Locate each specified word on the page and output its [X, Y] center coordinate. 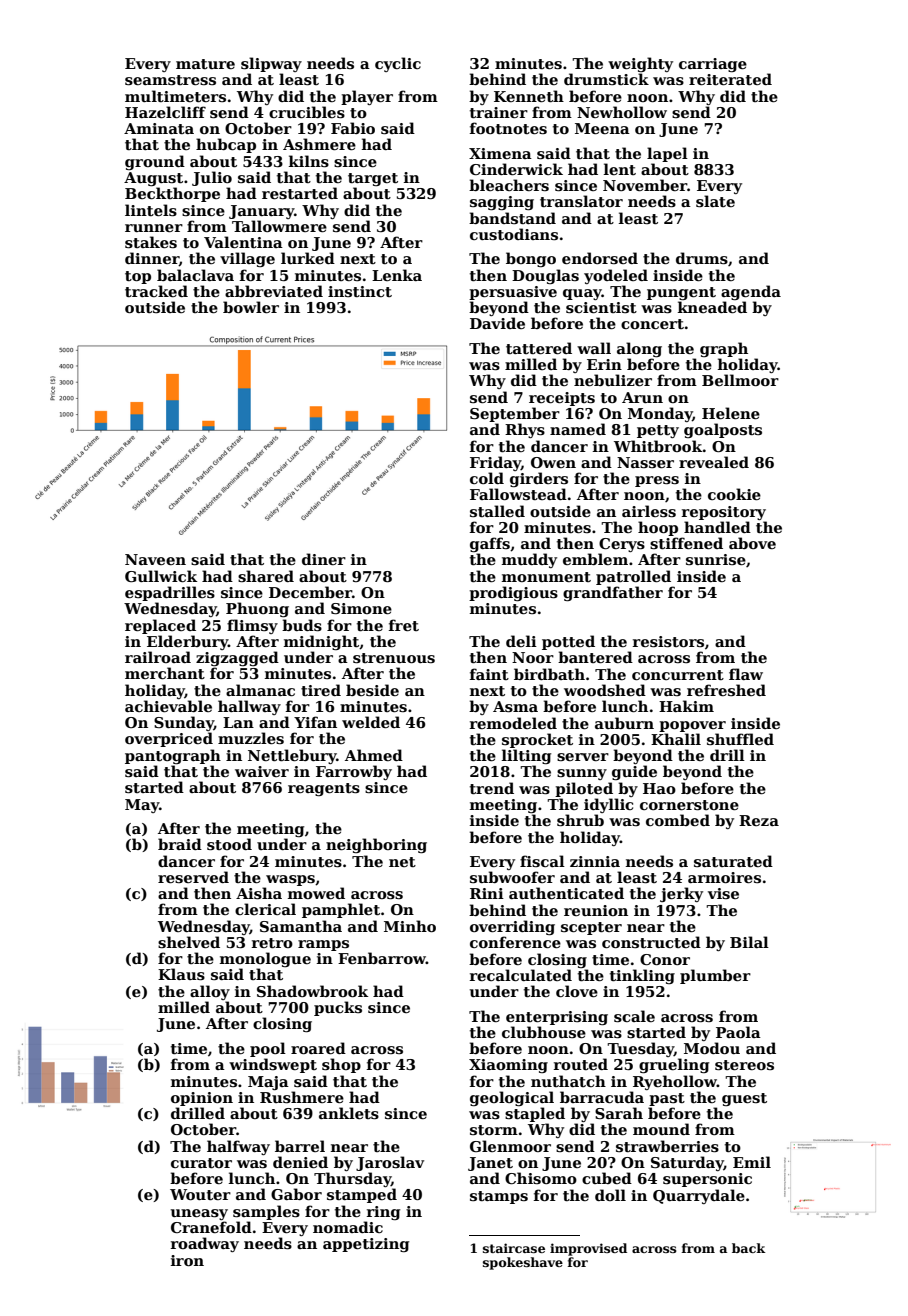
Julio [212, 178]
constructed [651, 942]
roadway [205, 1244]
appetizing [366, 1245]
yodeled [616, 276]
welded [371, 722]
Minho [410, 926]
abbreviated [274, 291]
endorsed [600, 258]
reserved [193, 877]
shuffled [740, 739]
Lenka [397, 275]
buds [302, 625]
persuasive [513, 293]
